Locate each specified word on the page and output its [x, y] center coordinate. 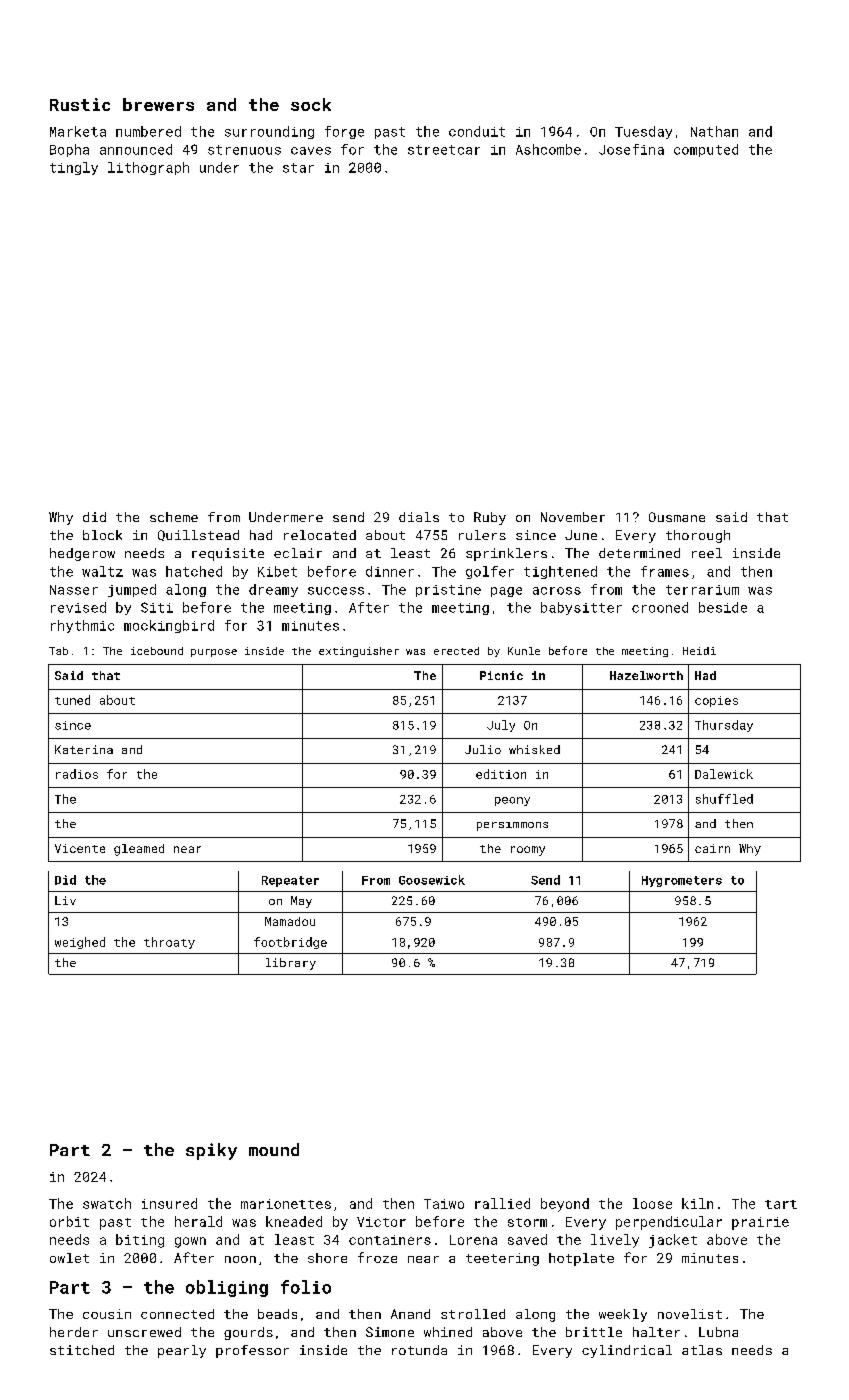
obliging [227, 1288]
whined [448, 1332]
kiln [697, 1203]
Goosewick [432, 880]
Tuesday [643, 132]
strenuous [244, 150]
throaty [169, 943]
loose [652, 1203]
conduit [477, 131]
